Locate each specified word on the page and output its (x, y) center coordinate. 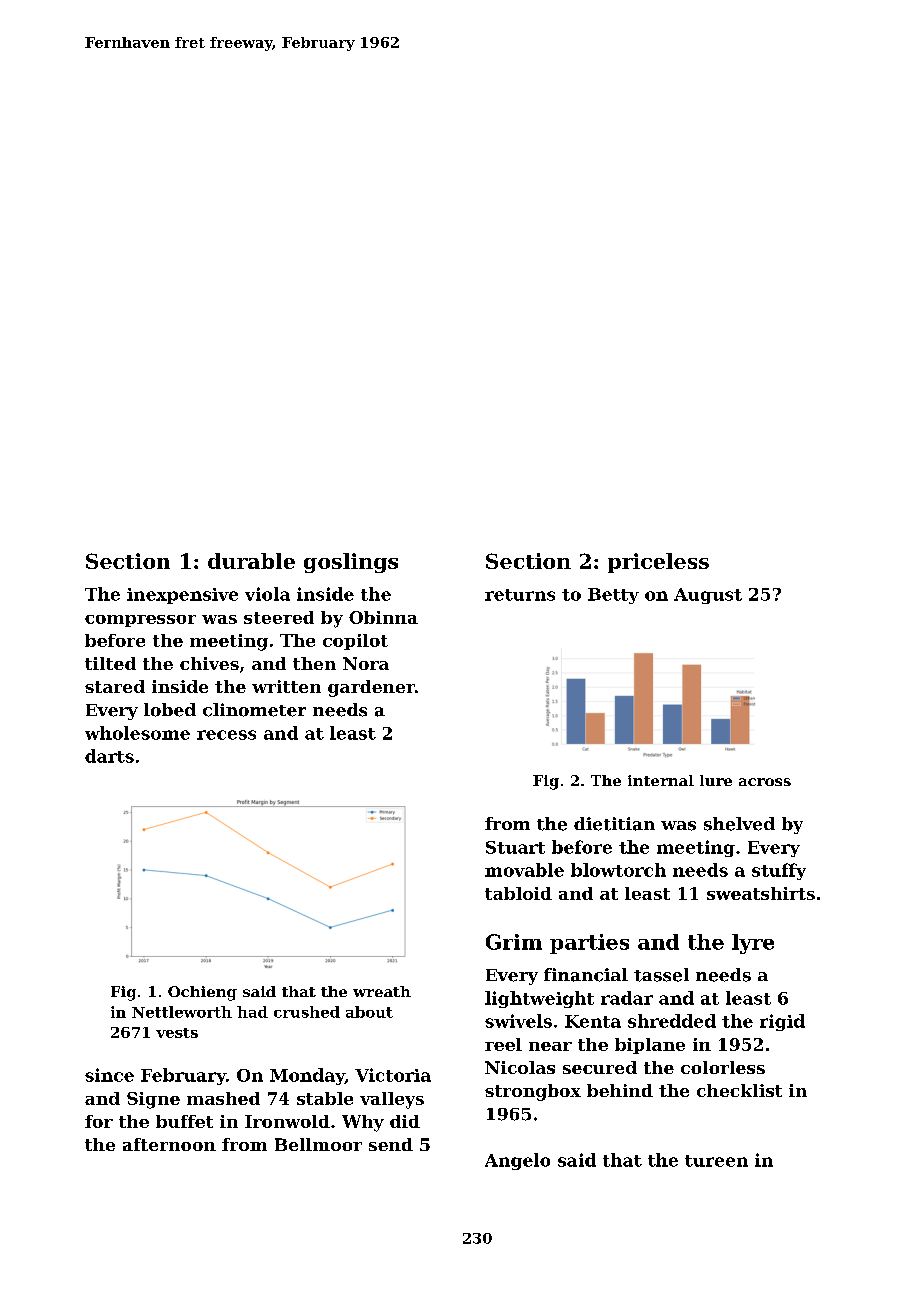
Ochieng (202, 993)
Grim (514, 942)
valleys (392, 1100)
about (369, 1012)
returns (520, 595)
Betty (613, 596)
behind (620, 1090)
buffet (184, 1121)
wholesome (137, 733)
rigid (782, 1022)
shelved (739, 824)
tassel (661, 975)
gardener (371, 688)
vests (177, 1033)
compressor (140, 621)
